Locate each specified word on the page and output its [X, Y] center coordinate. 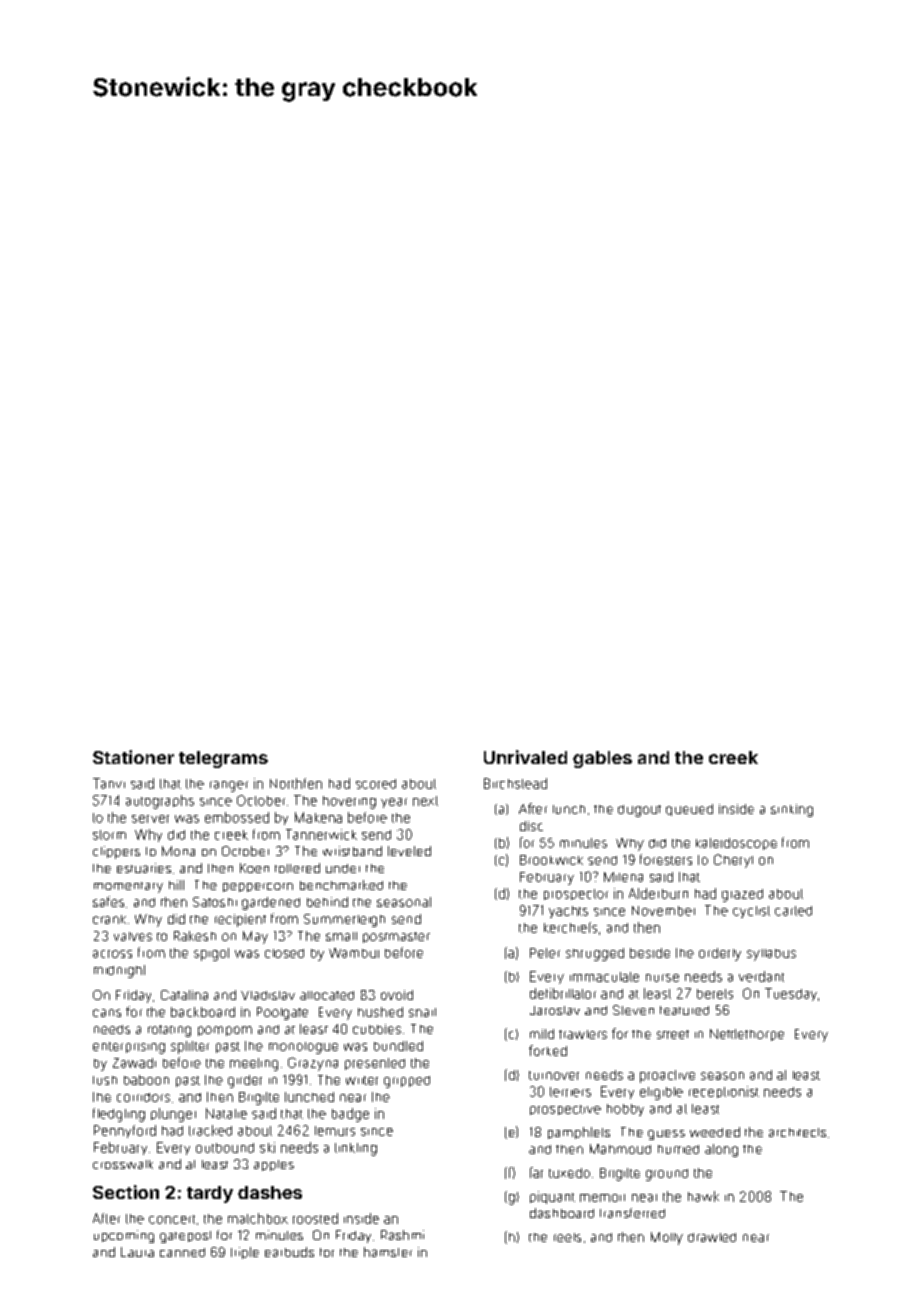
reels [567, 1237]
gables [602, 759]
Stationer [133, 757]
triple [245, 1253]
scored [376, 784]
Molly [667, 1238]
